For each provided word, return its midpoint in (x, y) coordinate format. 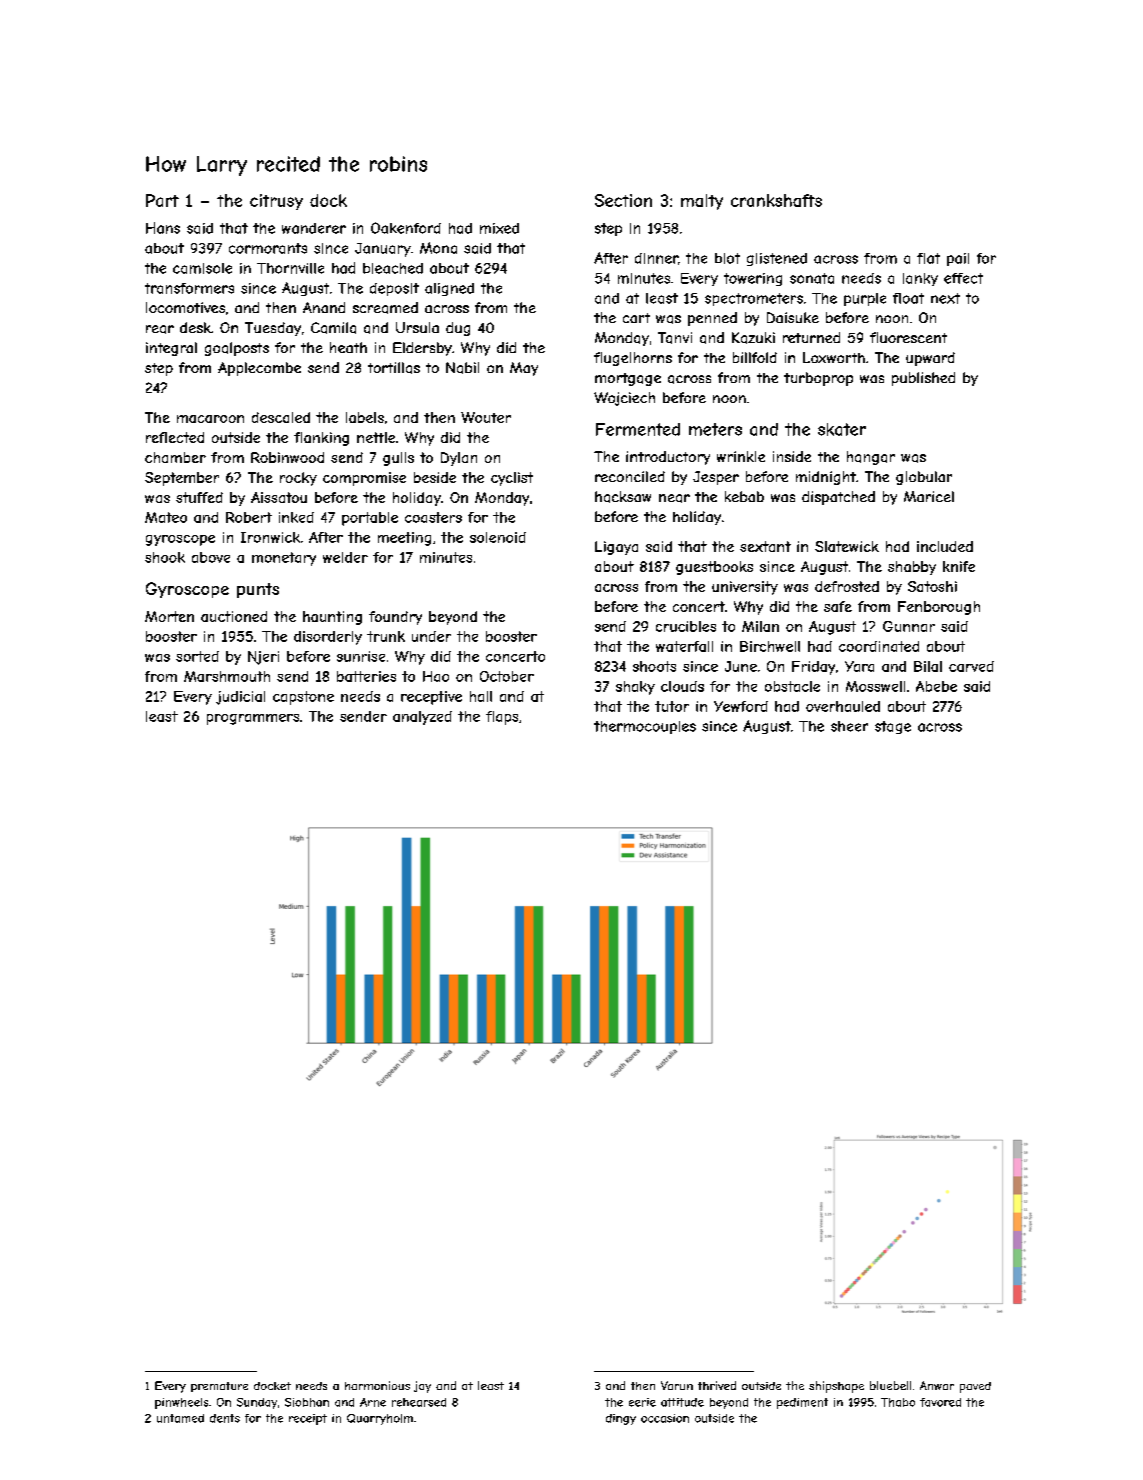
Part (162, 200)
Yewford (741, 706)
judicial (240, 698)
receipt (308, 1419)
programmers (253, 719)
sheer (849, 726)
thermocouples (645, 727)
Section (623, 200)
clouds (682, 686)
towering (753, 279)
